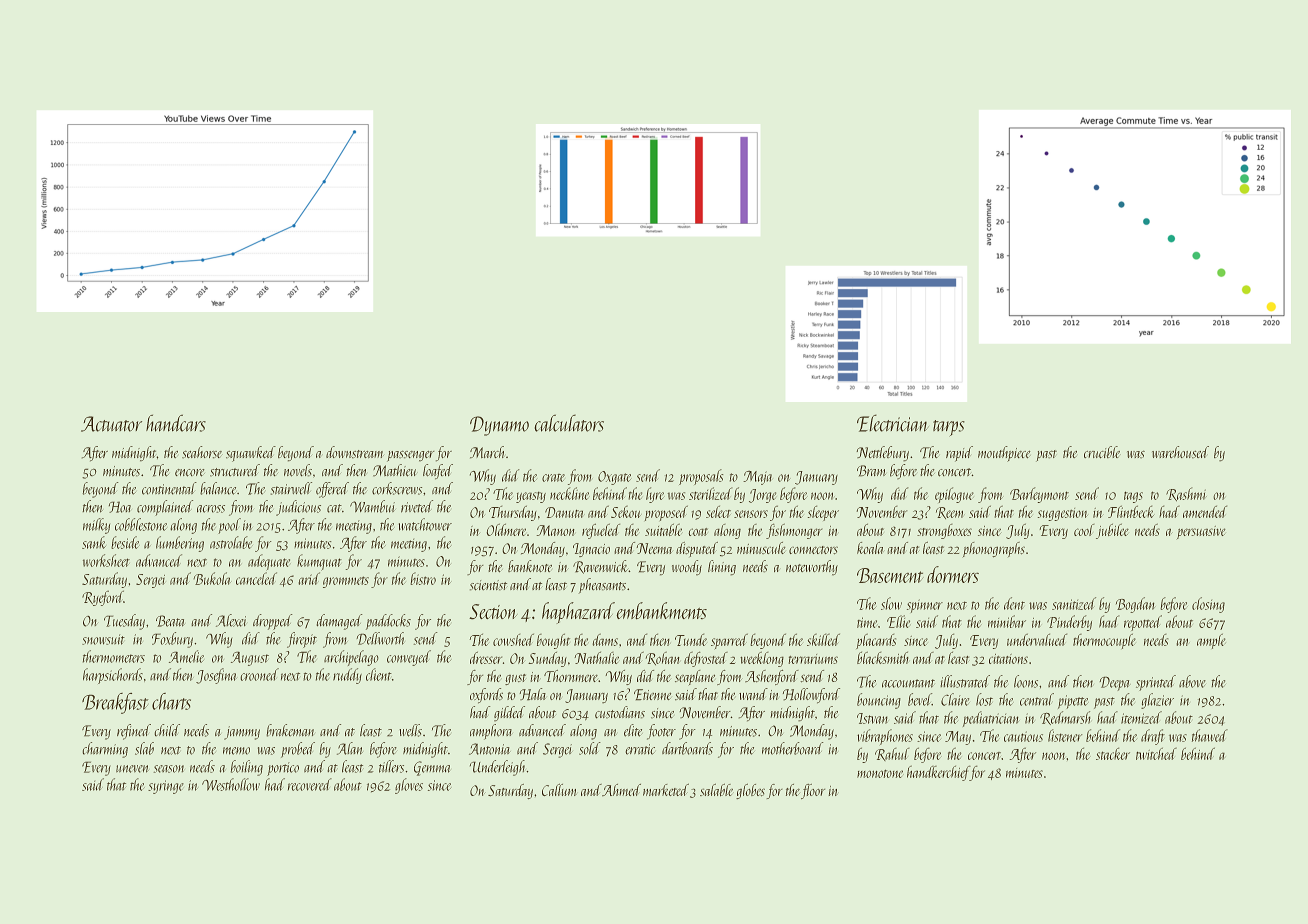 The width and height of the image is (1308, 924). Describe the element at coordinates (1084, 530) in the image. I see `cool` at that location.
